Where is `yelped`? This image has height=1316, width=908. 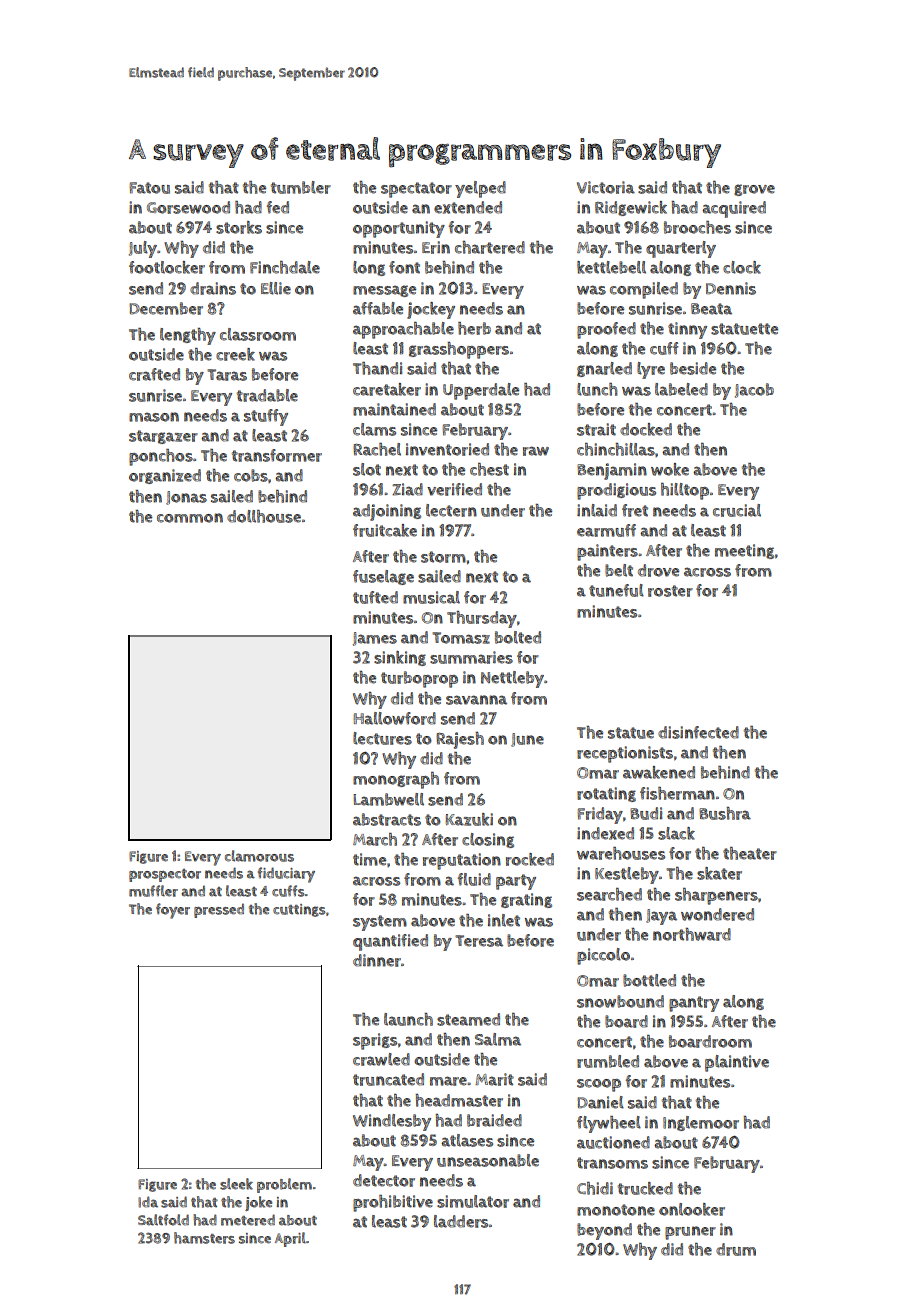
yelped is located at coordinates (480, 189).
